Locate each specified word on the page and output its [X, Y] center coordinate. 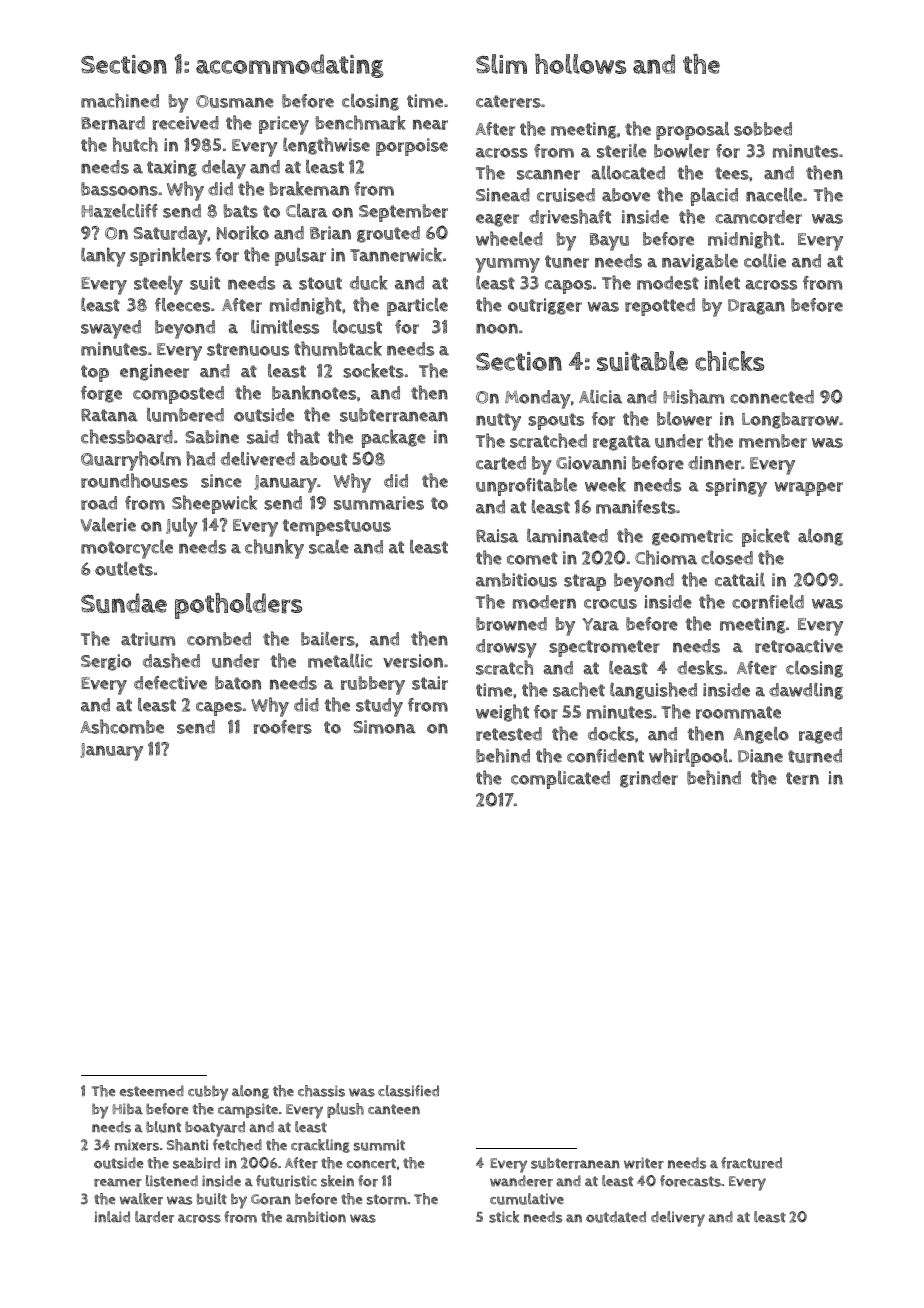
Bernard [113, 123]
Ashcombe [122, 726]
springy [736, 487]
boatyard [215, 1129]
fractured [751, 1163]
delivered [258, 459]
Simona [384, 727]
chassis [321, 1091]
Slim [501, 64]
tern [802, 778]
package [394, 438]
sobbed [763, 129]
